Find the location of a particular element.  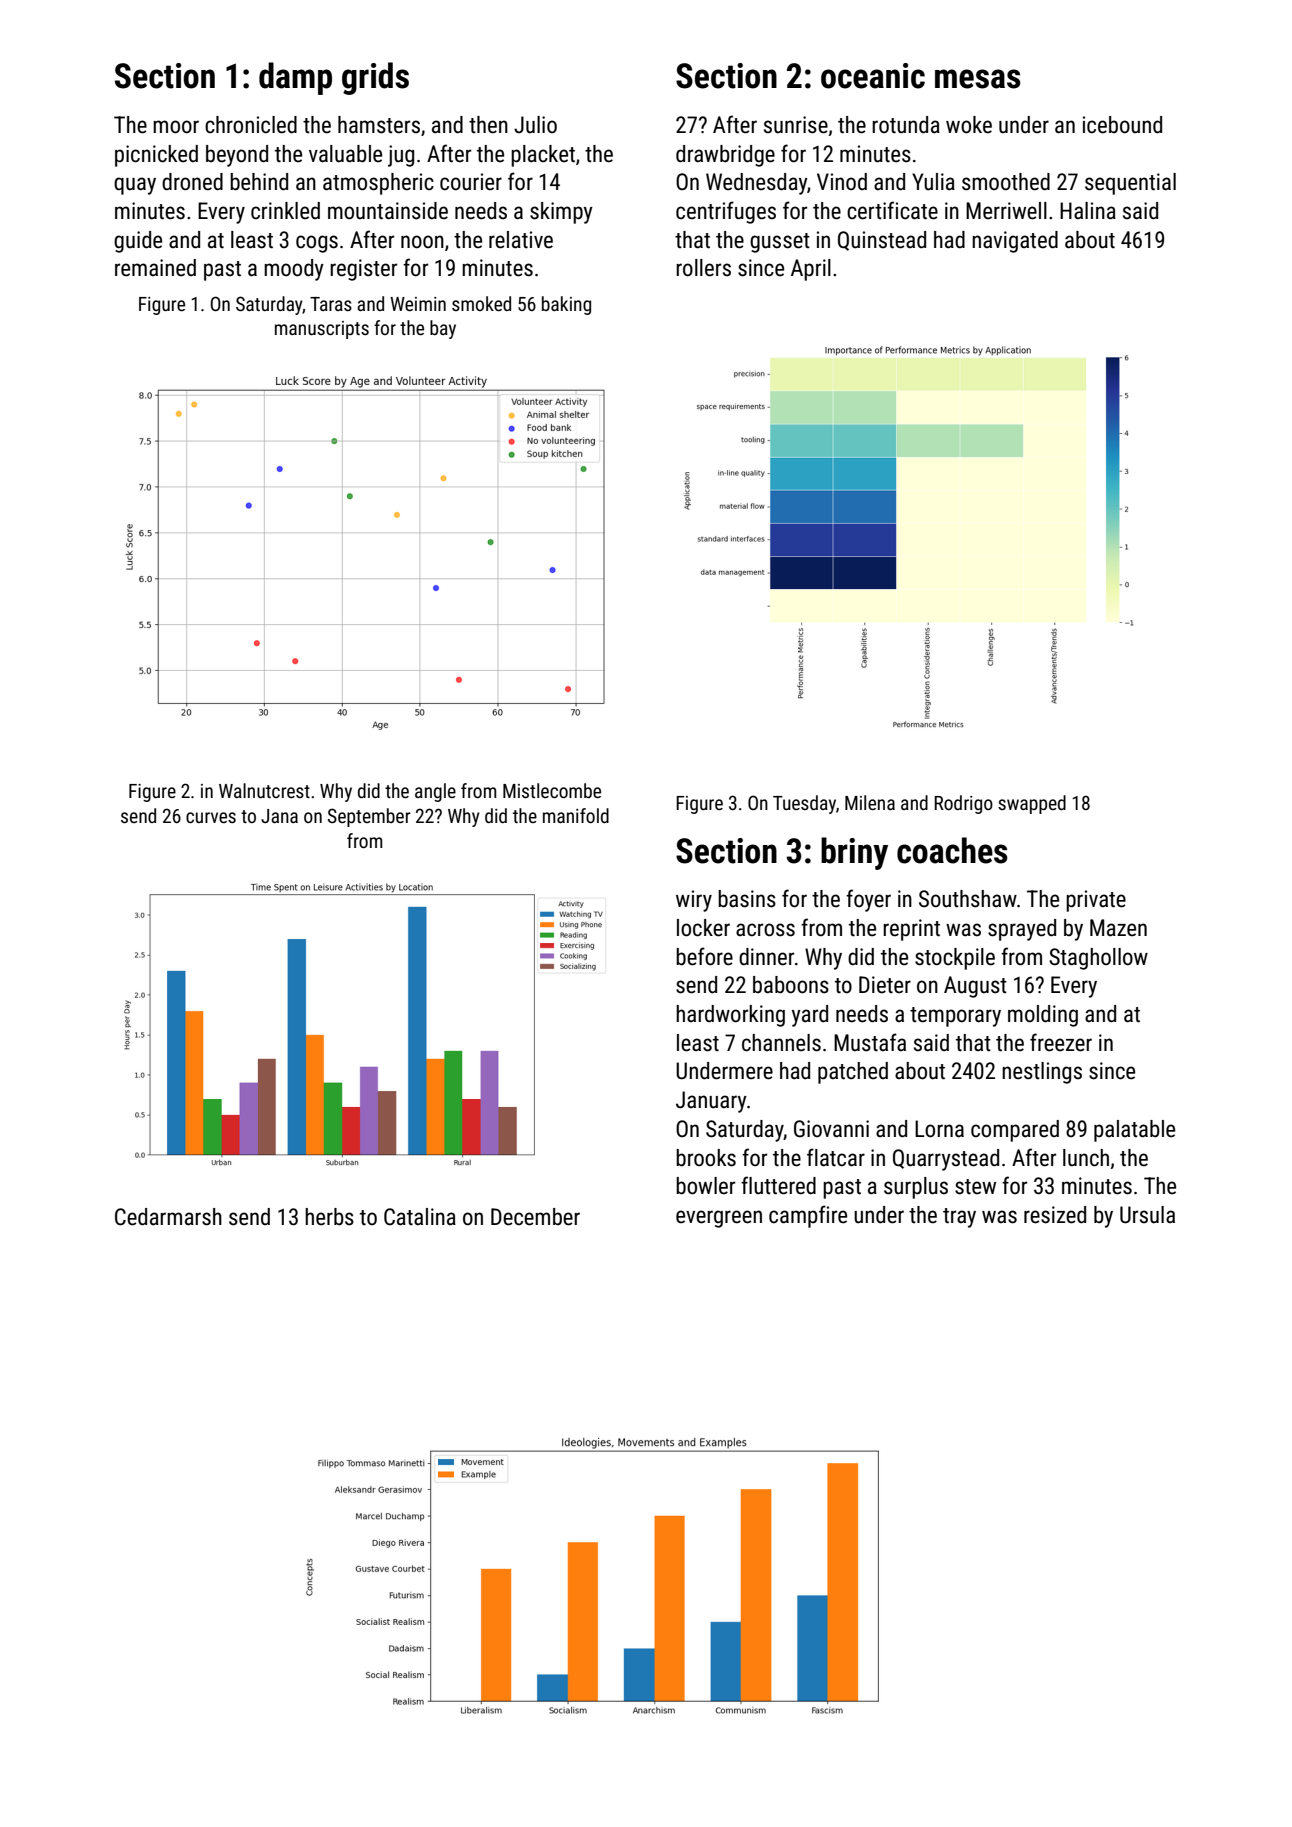

swapped is located at coordinates (1032, 804).
